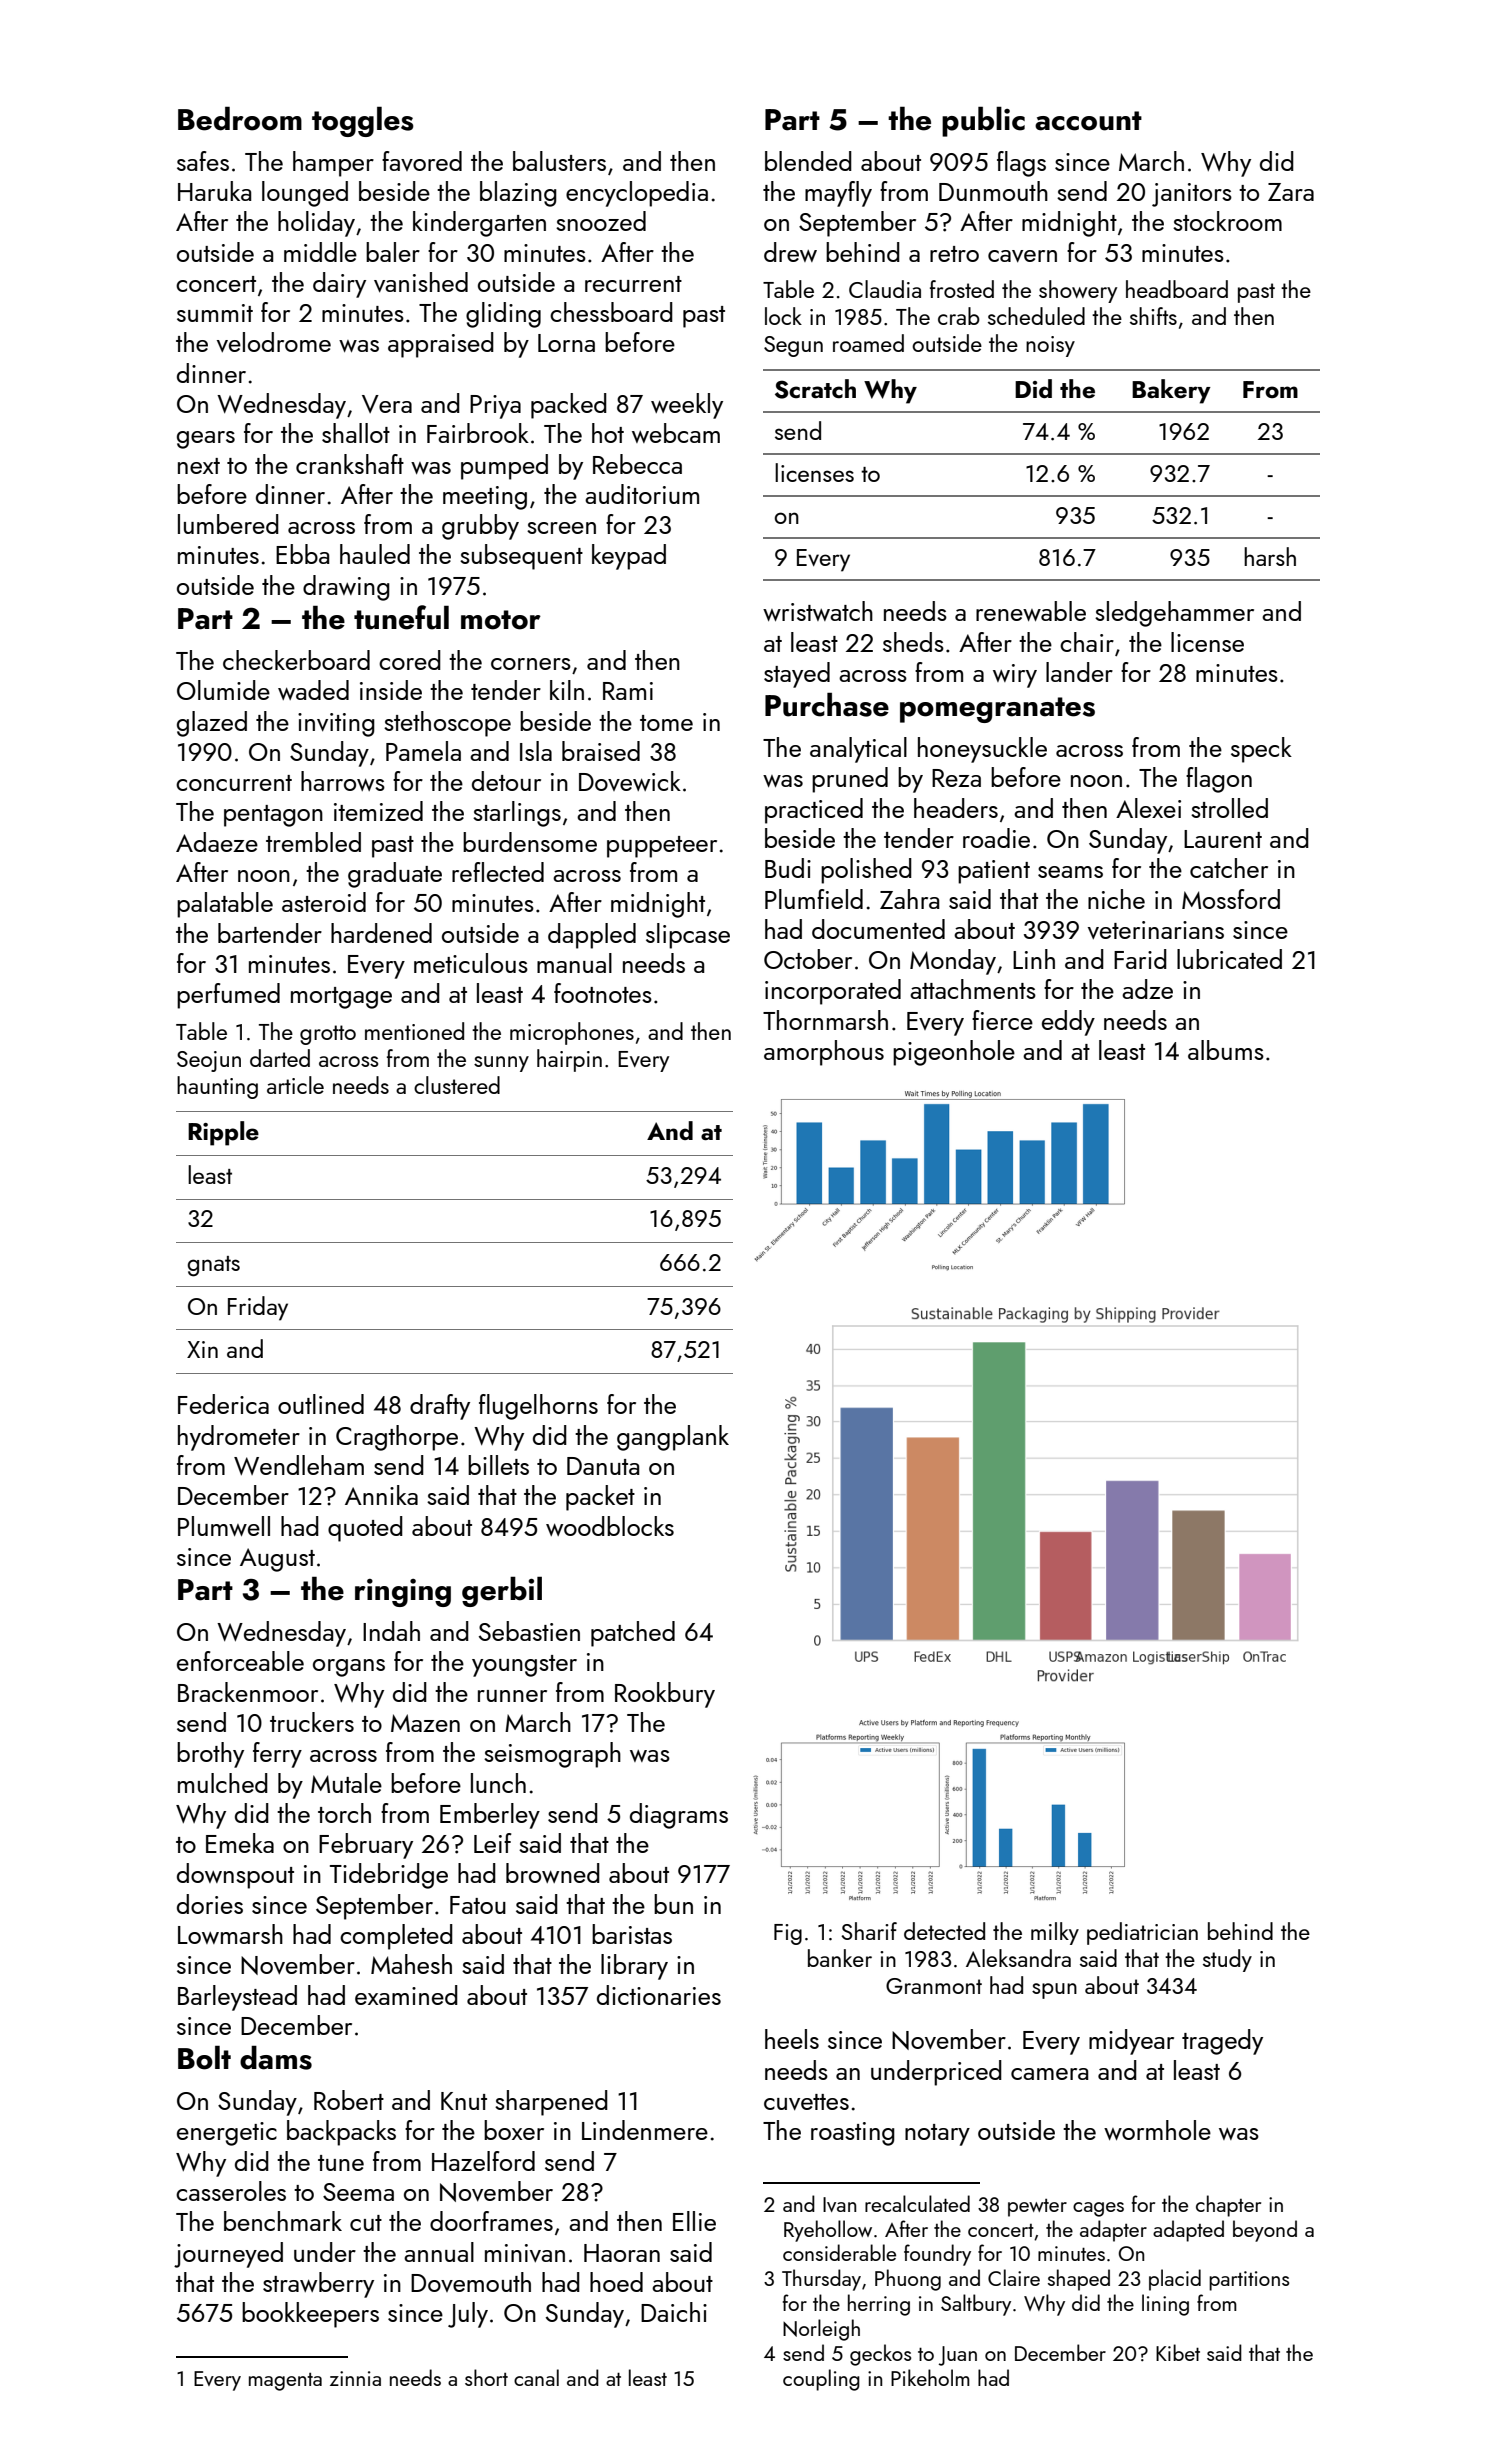 The image size is (1496, 2464). What do you see at coordinates (228, 2255) in the page?
I see `journeyed` at bounding box center [228, 2255].
